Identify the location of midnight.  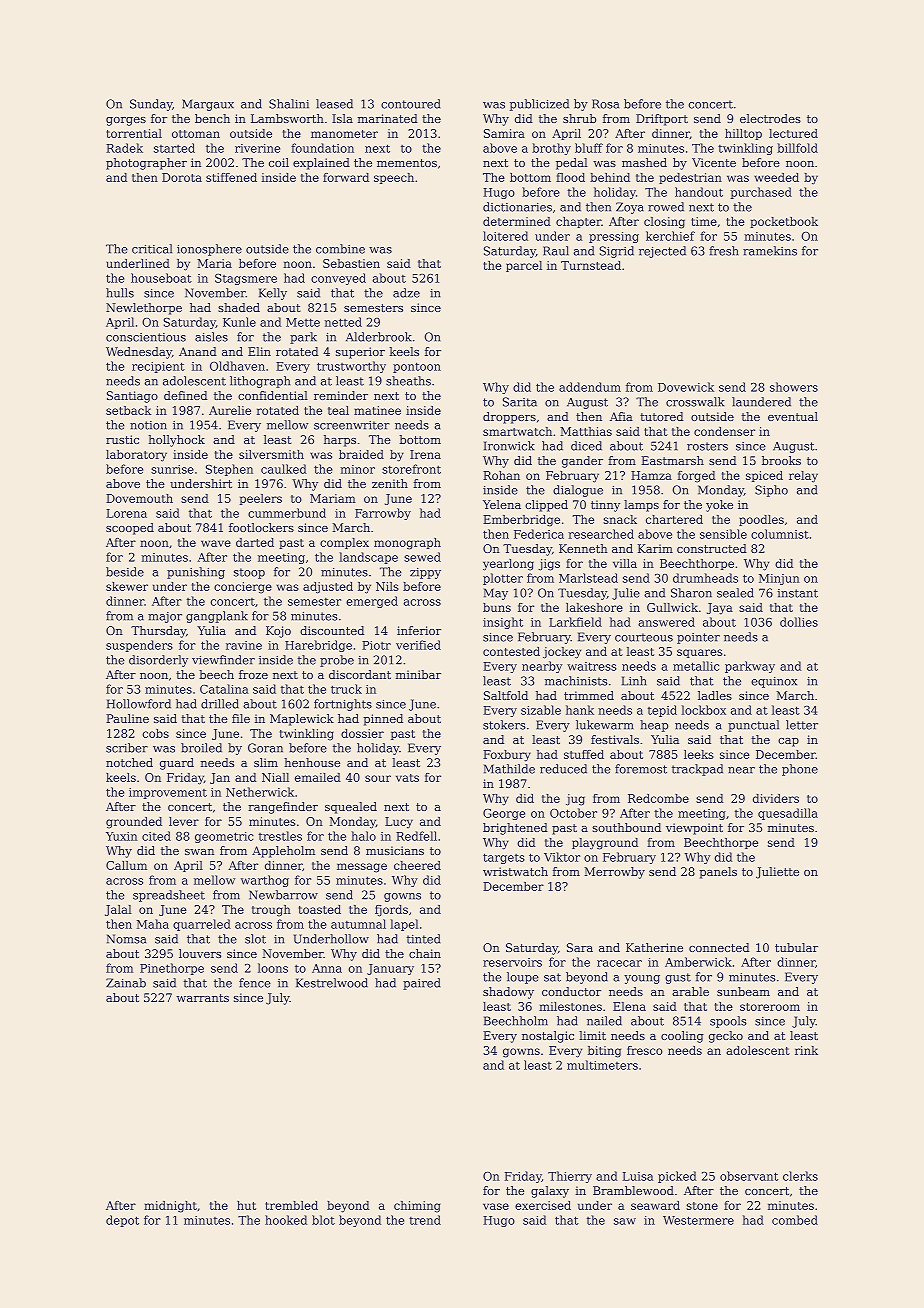
(170, 1207).
